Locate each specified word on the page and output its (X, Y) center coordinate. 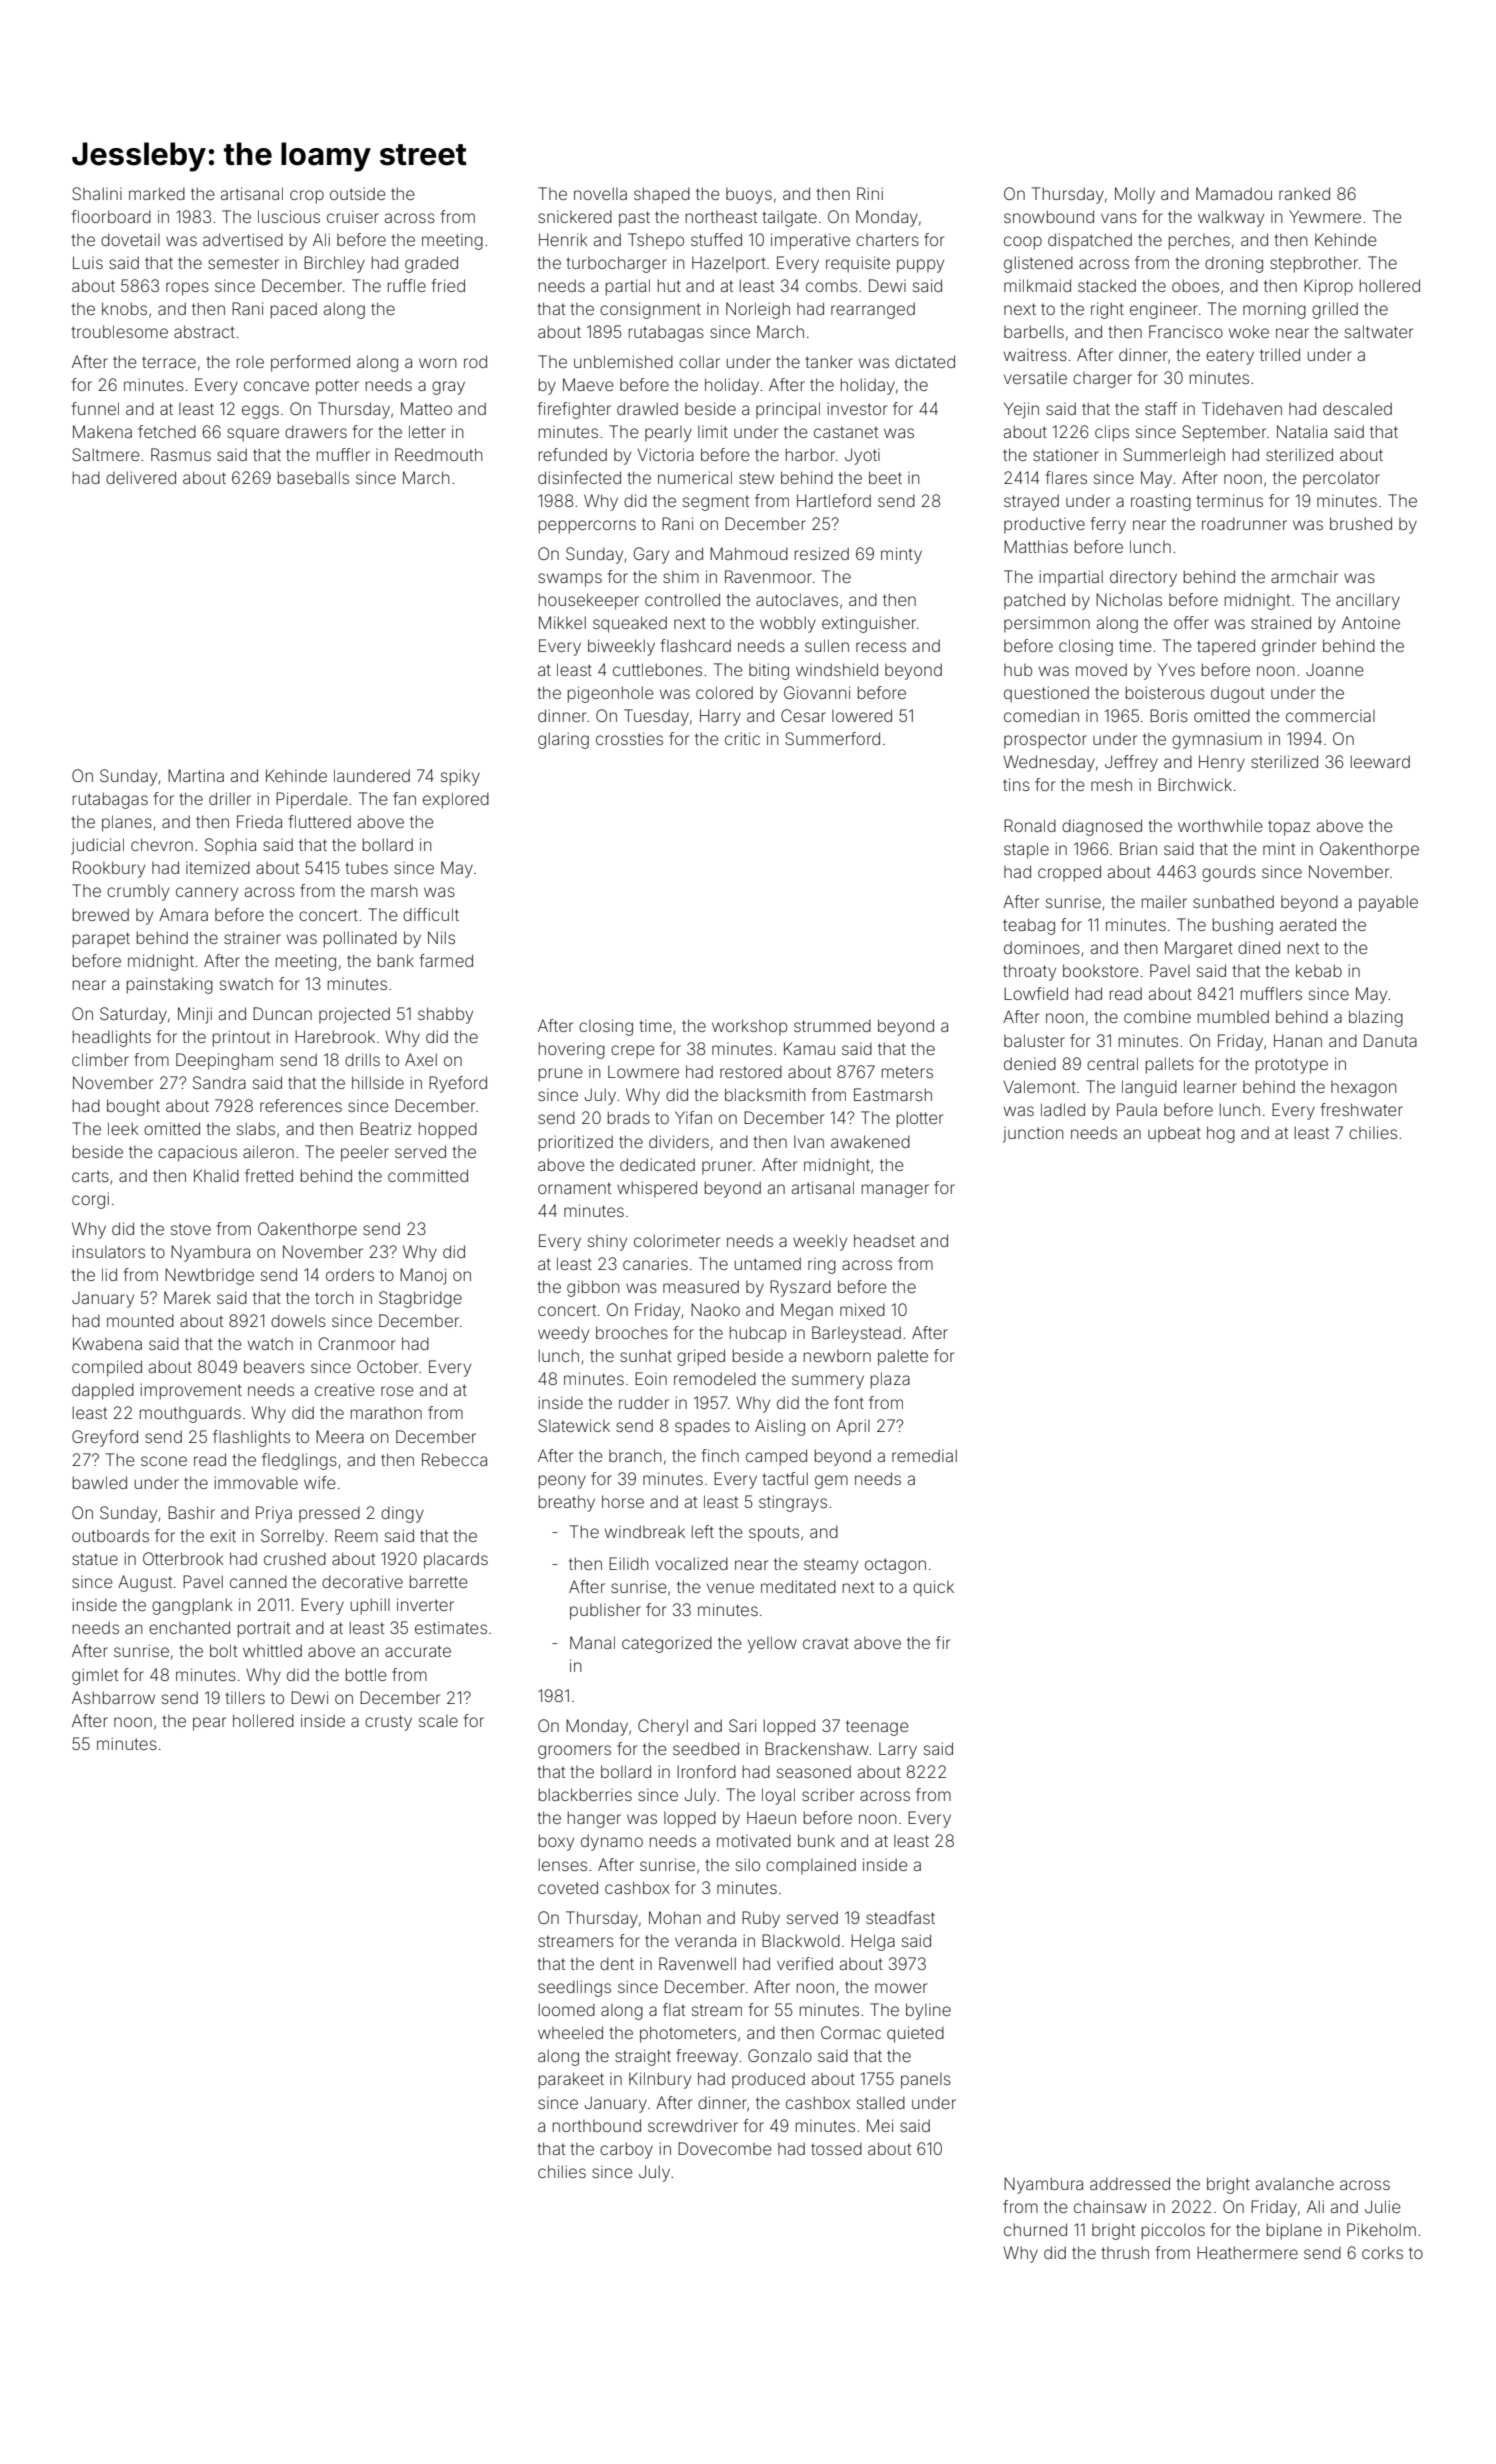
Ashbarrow (113, 1697)
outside (358, 193)
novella (600, 193)
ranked (1304, 193)
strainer (252, 937)
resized (822, 553)
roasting (1161, 502)
